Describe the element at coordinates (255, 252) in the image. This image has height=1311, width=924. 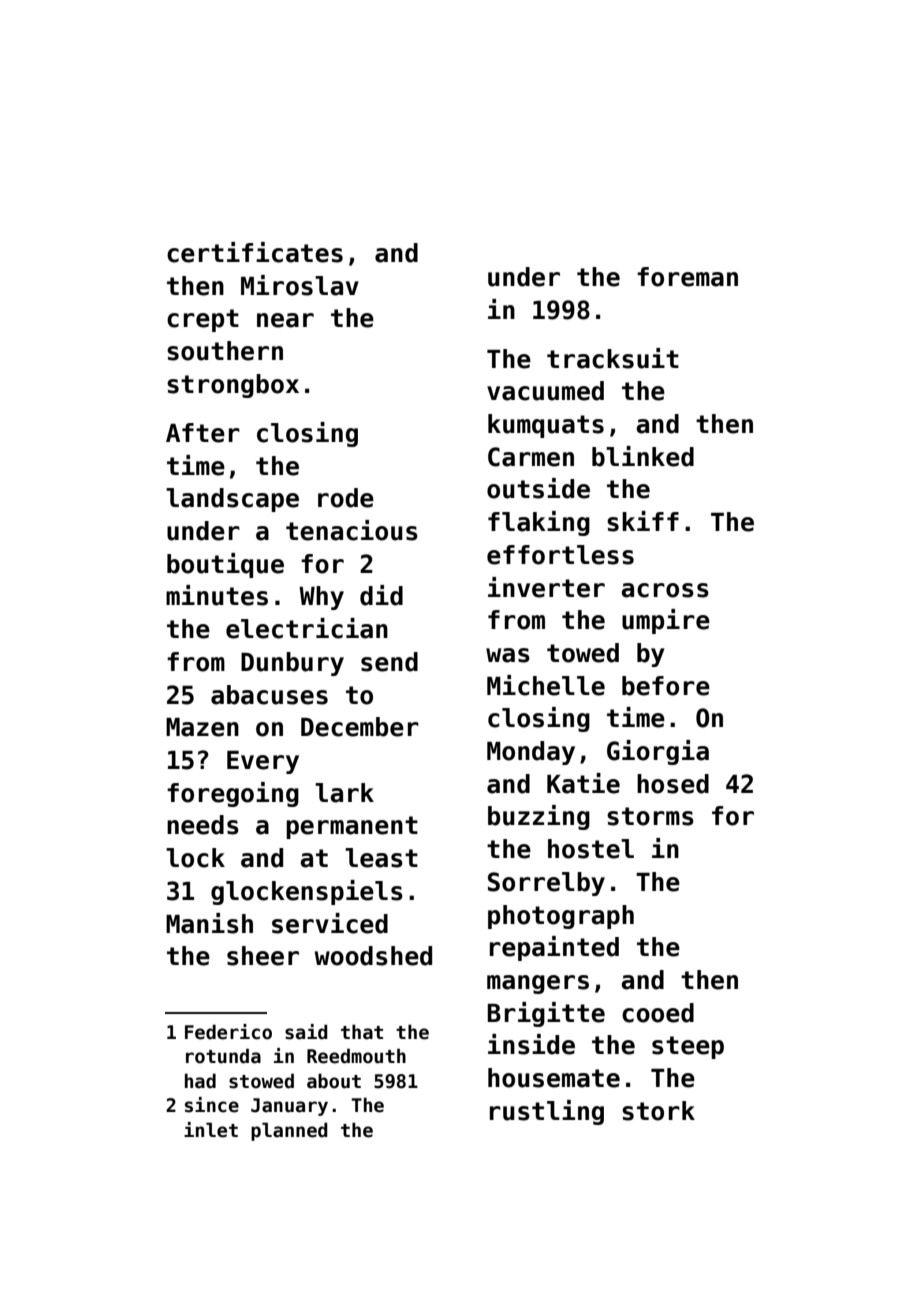
I see `certificates` at that location.
